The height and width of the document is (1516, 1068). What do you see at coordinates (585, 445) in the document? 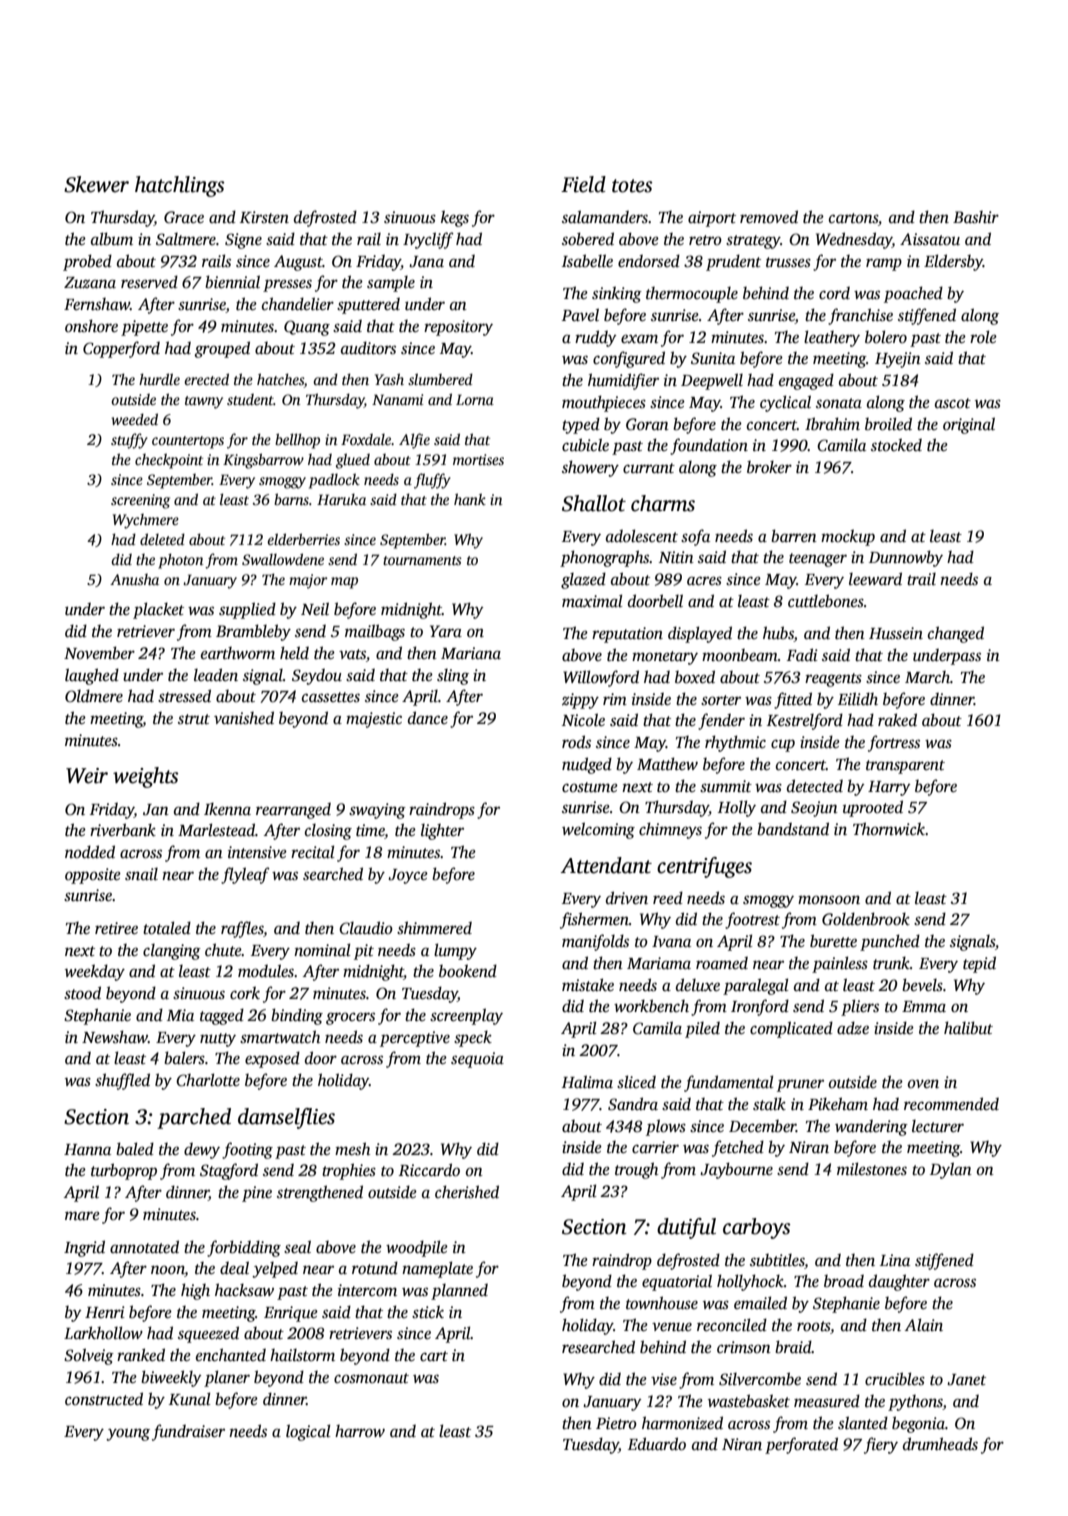
I see `cubicle` at bounding box center [585, 445].
